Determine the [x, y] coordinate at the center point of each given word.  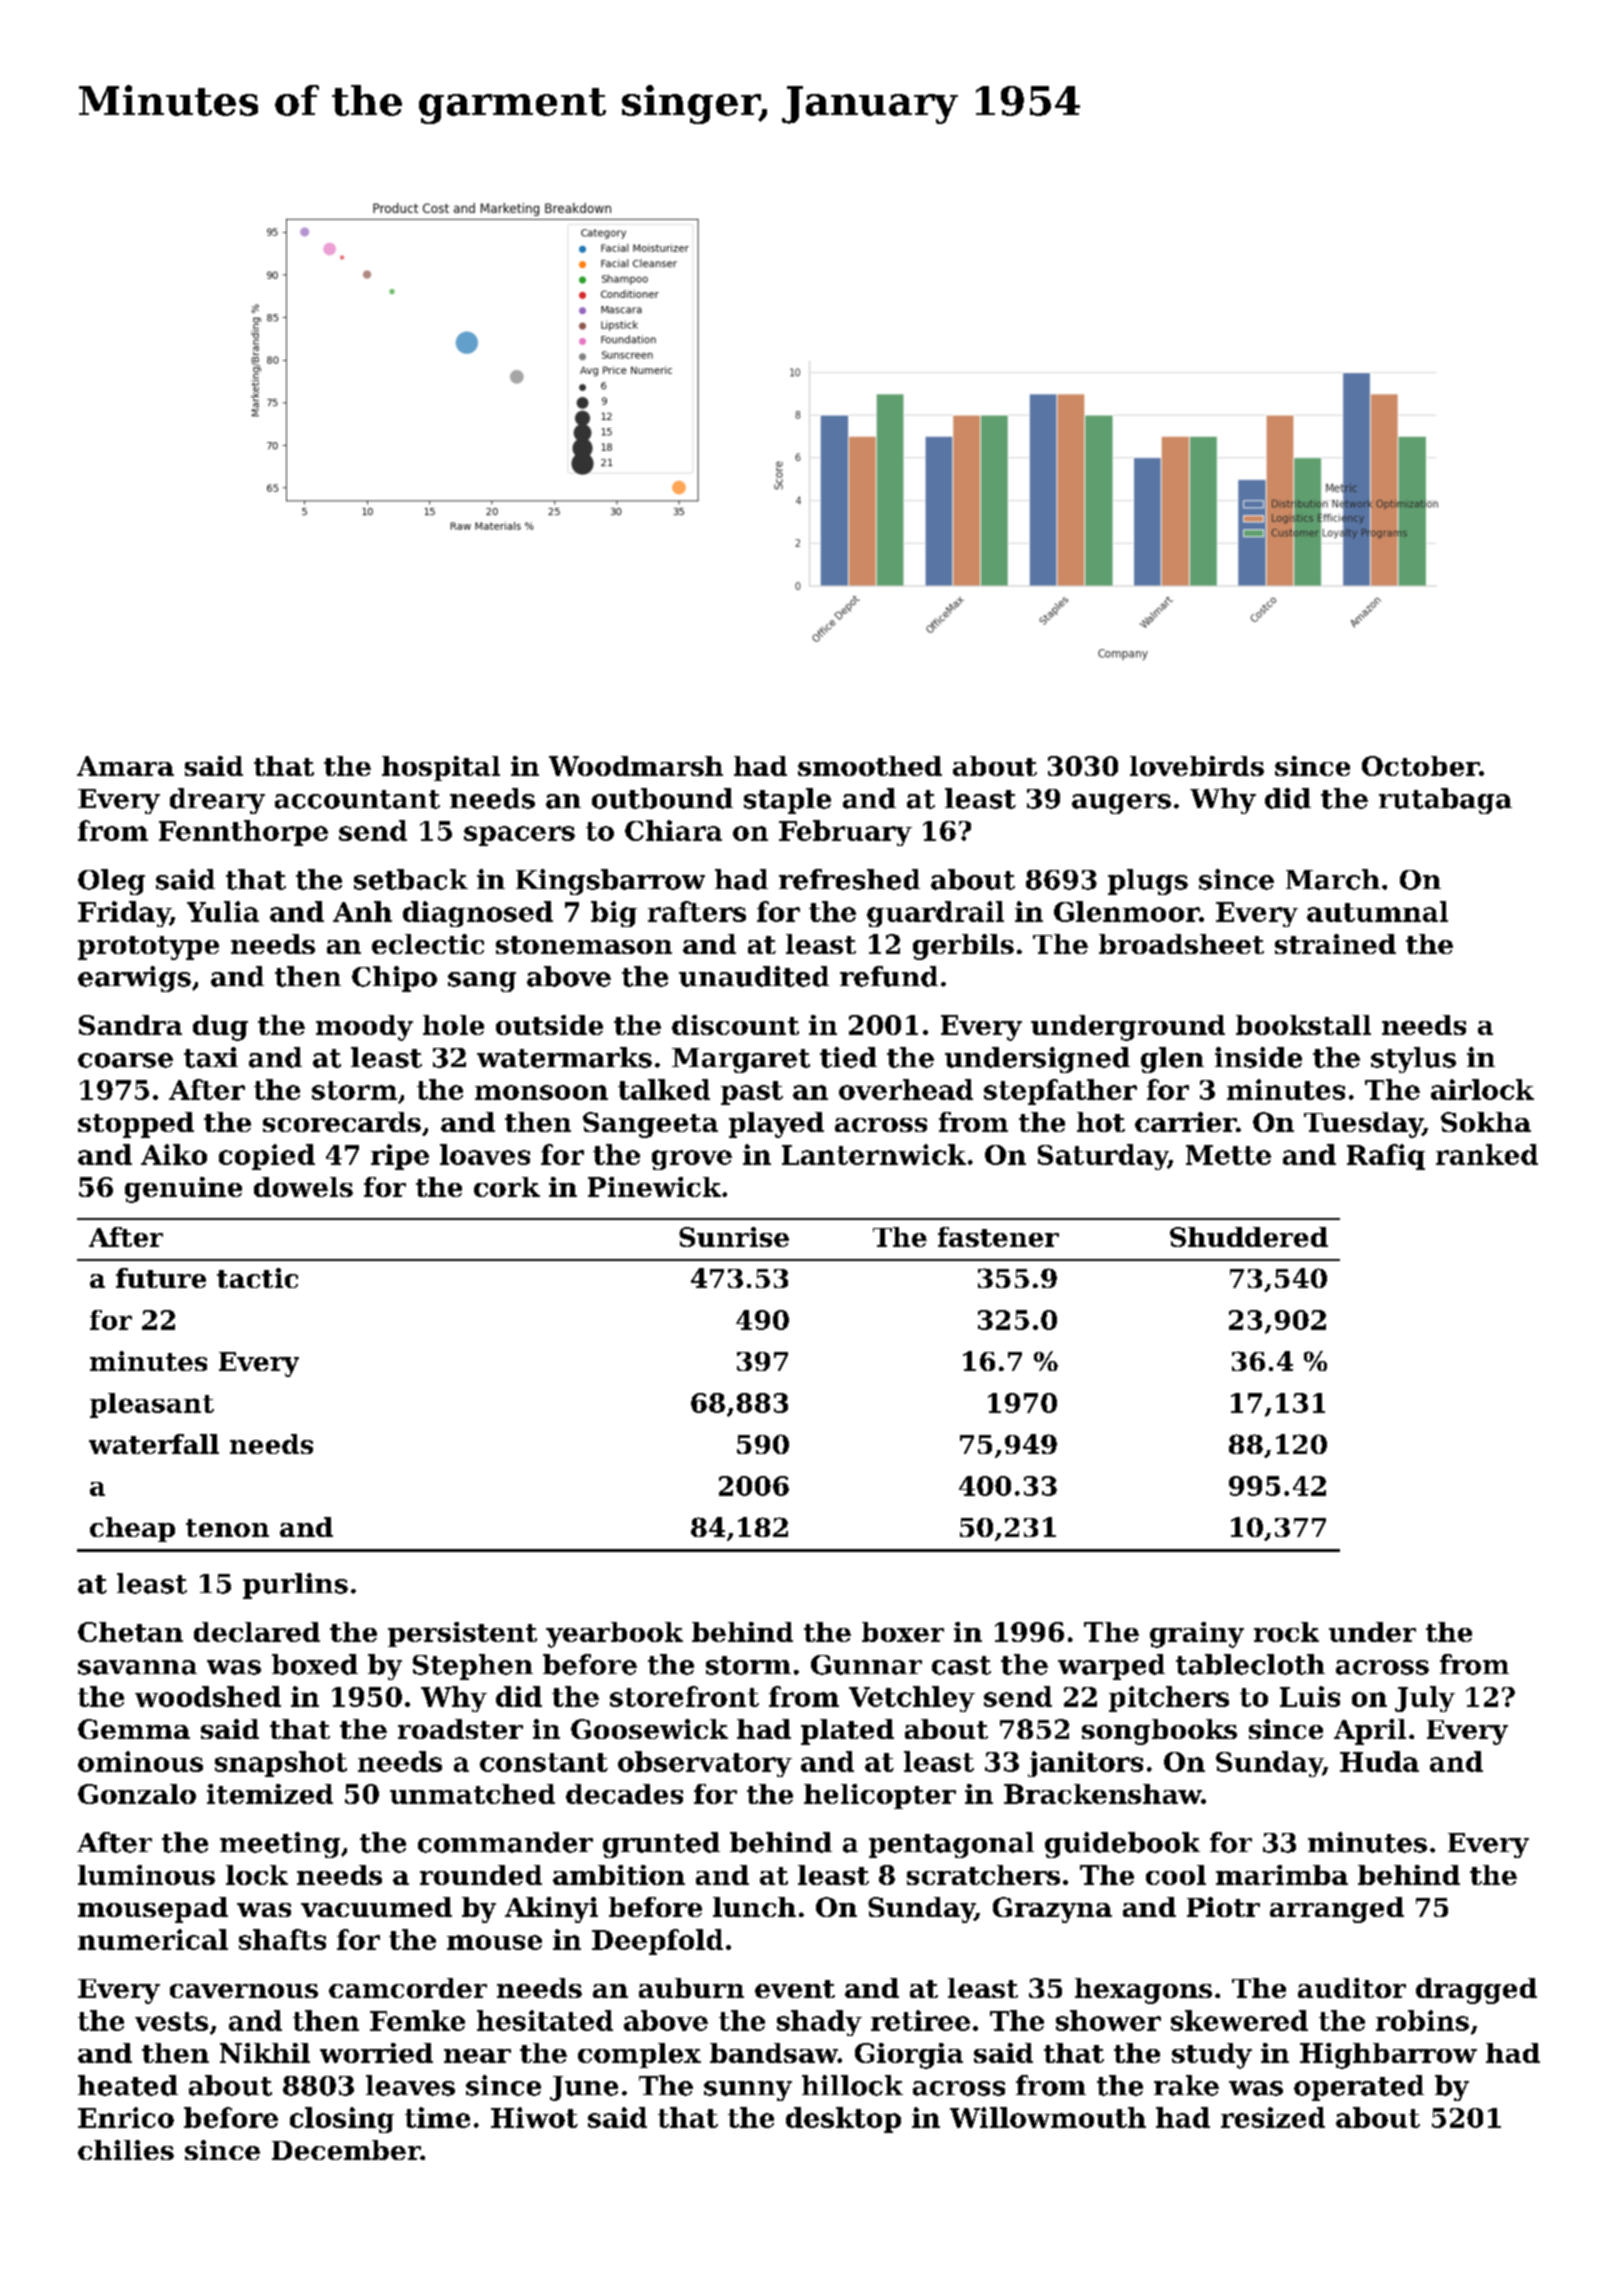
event [795, 1989]
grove [692, 1160]
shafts [282, 1939]
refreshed [849, 879]
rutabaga [1445, 801]
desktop [843, 2120]
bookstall [1303, 1025]
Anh [362, 911]
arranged [1337, 1910]
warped [1111, 1667]
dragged [1476, 1991]
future [161, 1278]
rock [1286, 1632]
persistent [462, 1634]
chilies [126, 2150]
